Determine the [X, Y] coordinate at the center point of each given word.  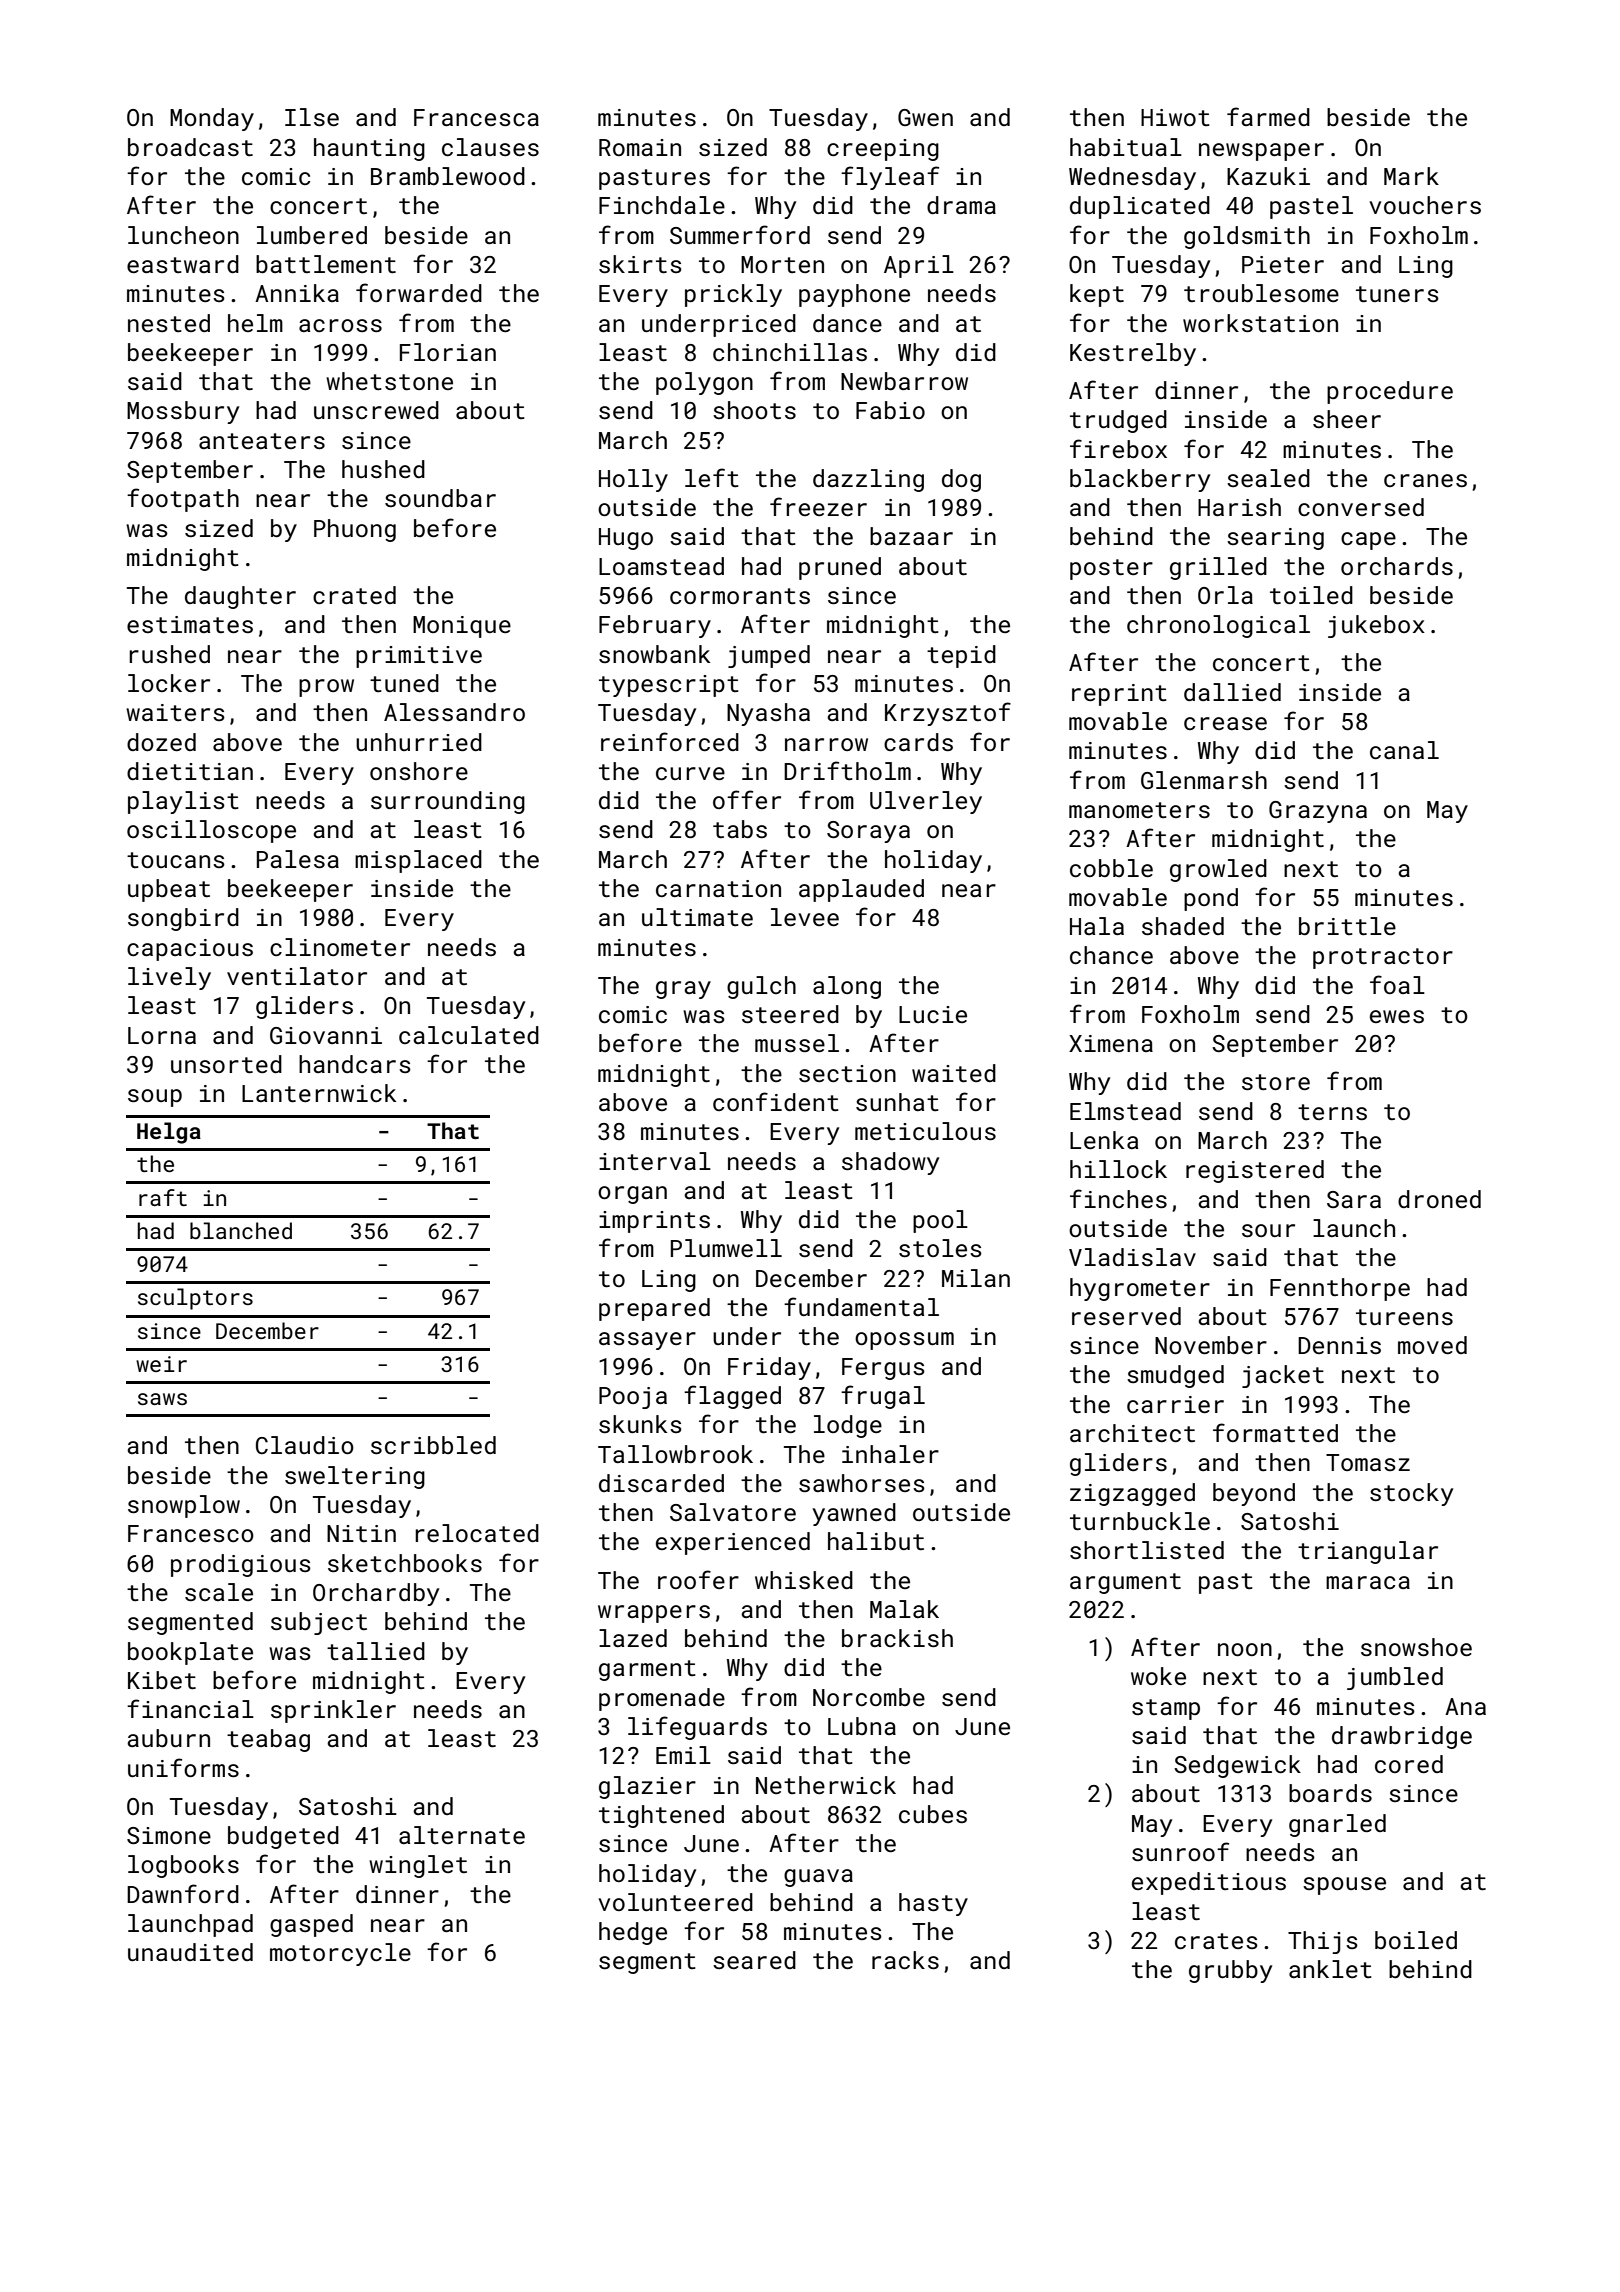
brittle [1347, 926]
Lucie [933, 1014]
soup [155, 1098]
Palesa [298, 859]
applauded [861, 890]
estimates [190, 624]
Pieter [1283, 264]
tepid [961, 656]
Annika [297, 293]
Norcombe [869, 1697]
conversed [1361, 507]
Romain [640, 147]
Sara [1354, 1199]
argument [1125, 1583]
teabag [268, 1740]
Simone [169, 1835]
